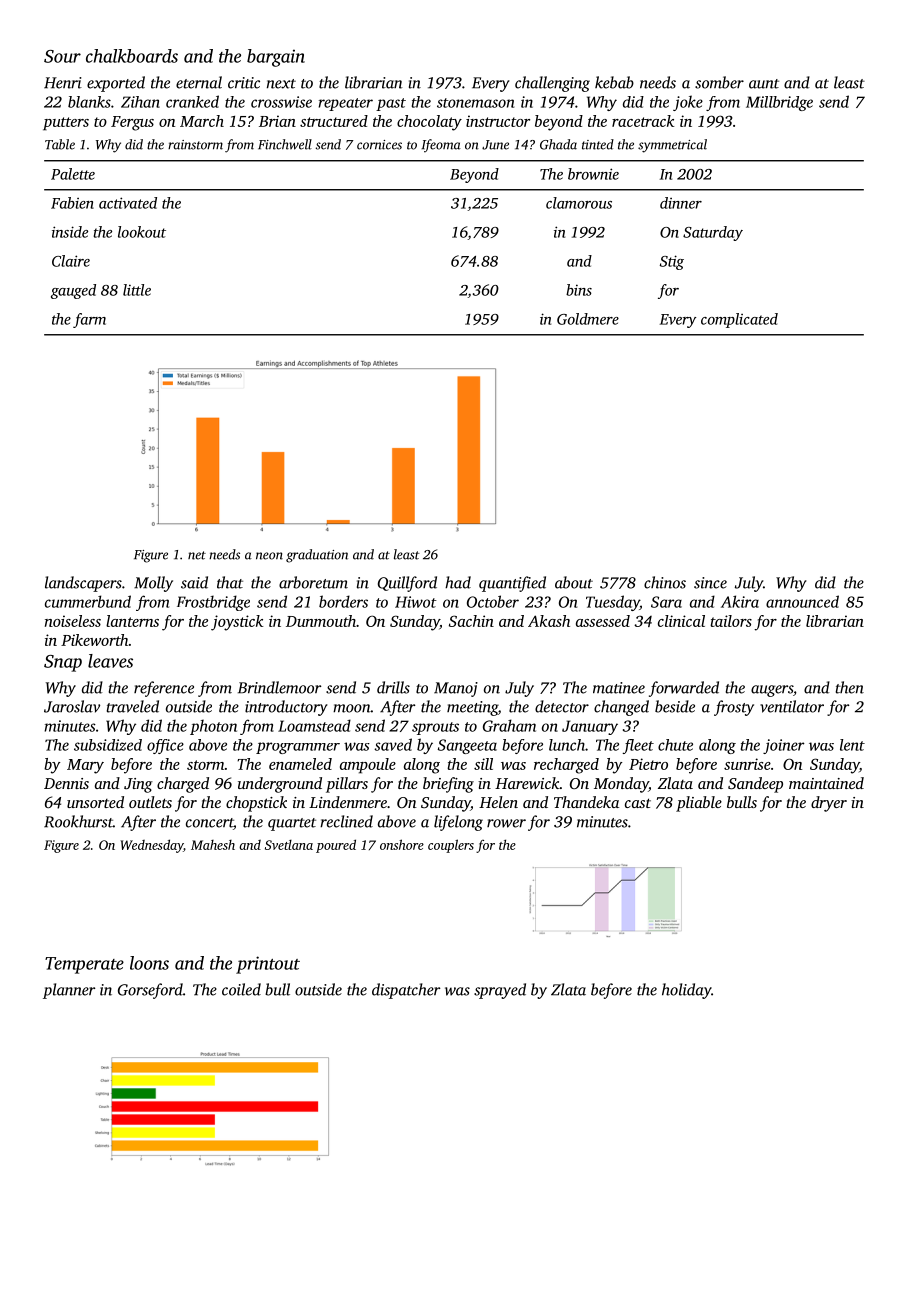 Image resolution: width=908 pixels, height=1316 pixels. What do you see at coordinates (739, 320) in the document?
I see `complicated` at bounding box center [739, 320].
